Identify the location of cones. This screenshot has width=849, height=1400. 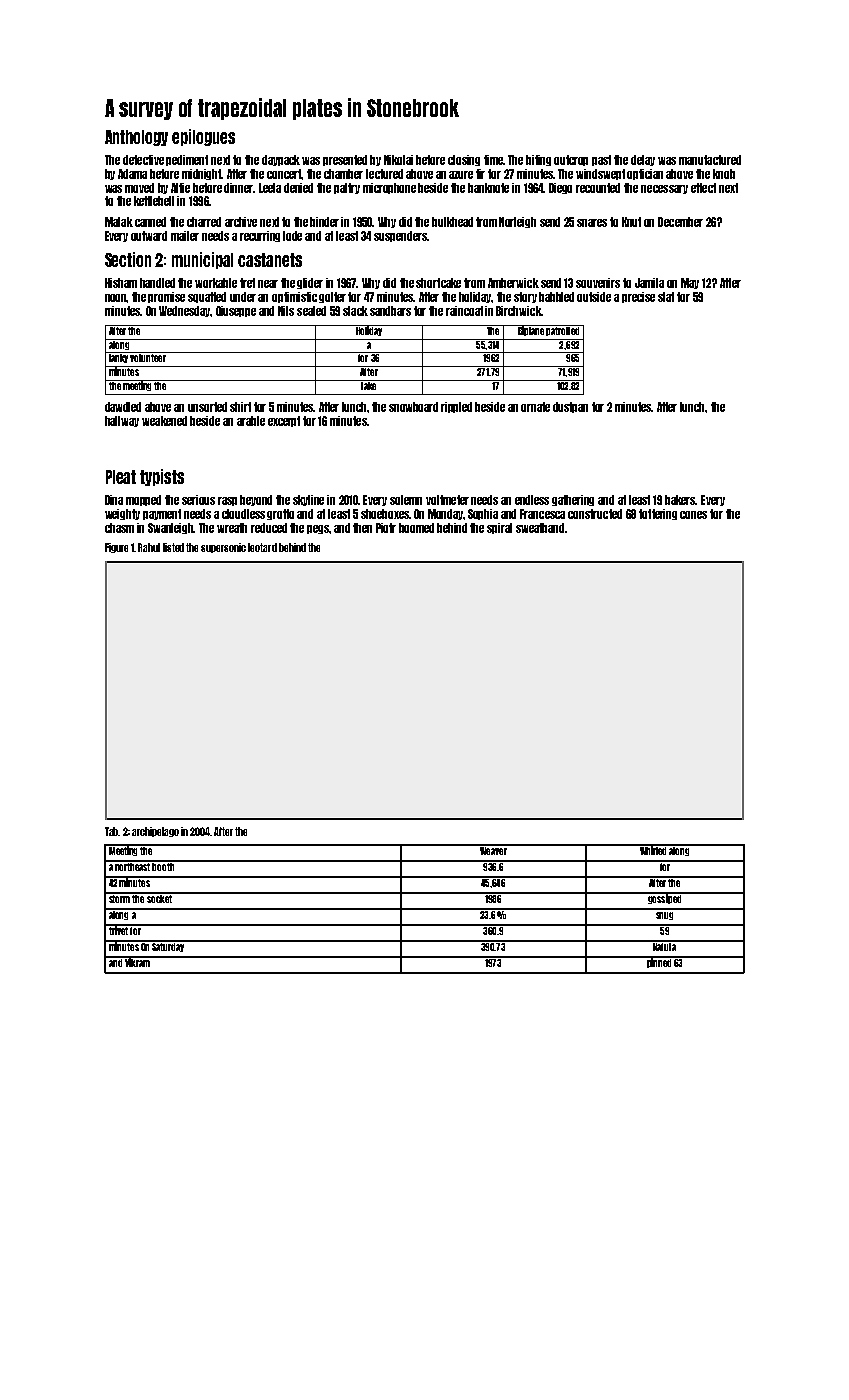
(693, 515).
